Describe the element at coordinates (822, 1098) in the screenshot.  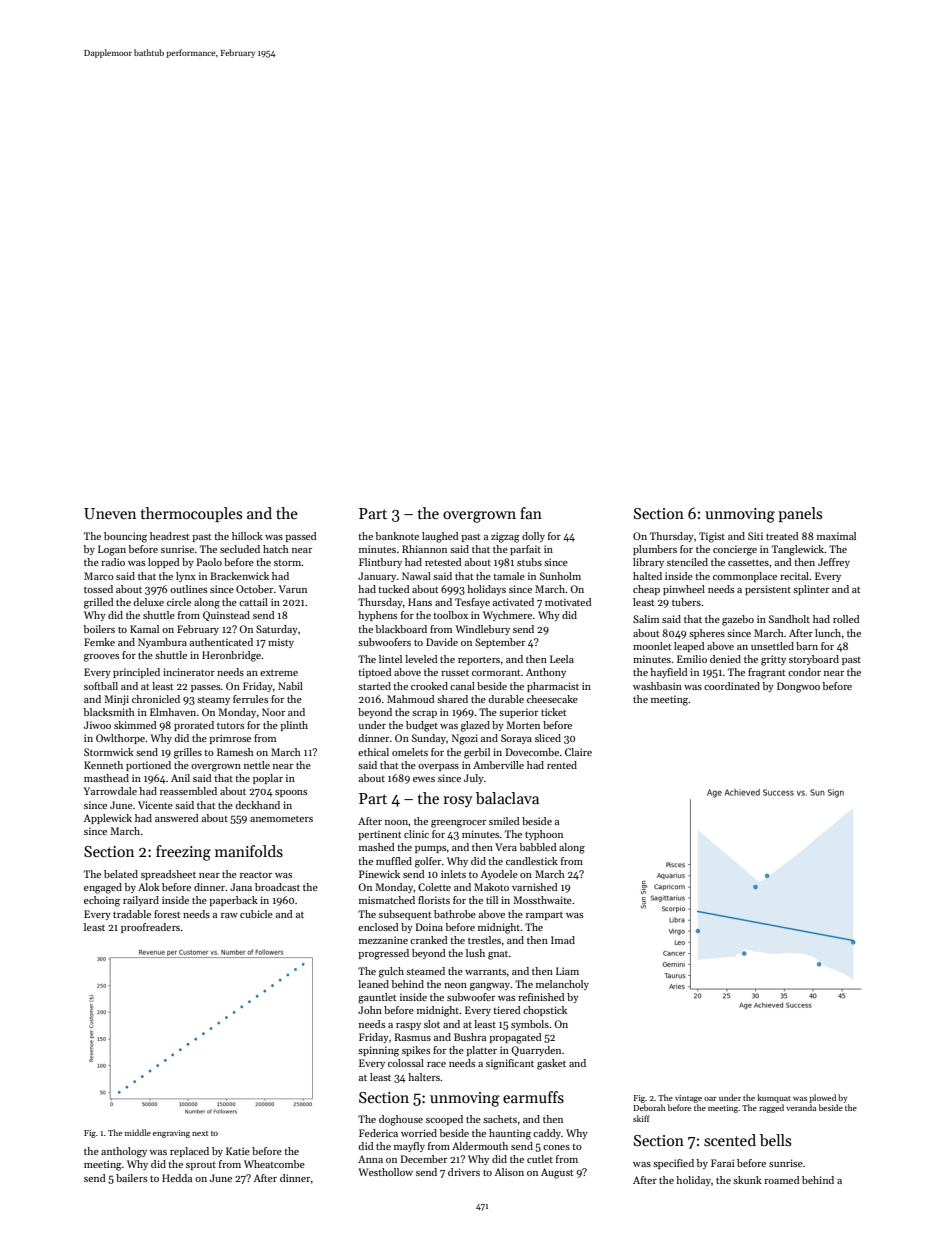
I see `plowed` at that location.
